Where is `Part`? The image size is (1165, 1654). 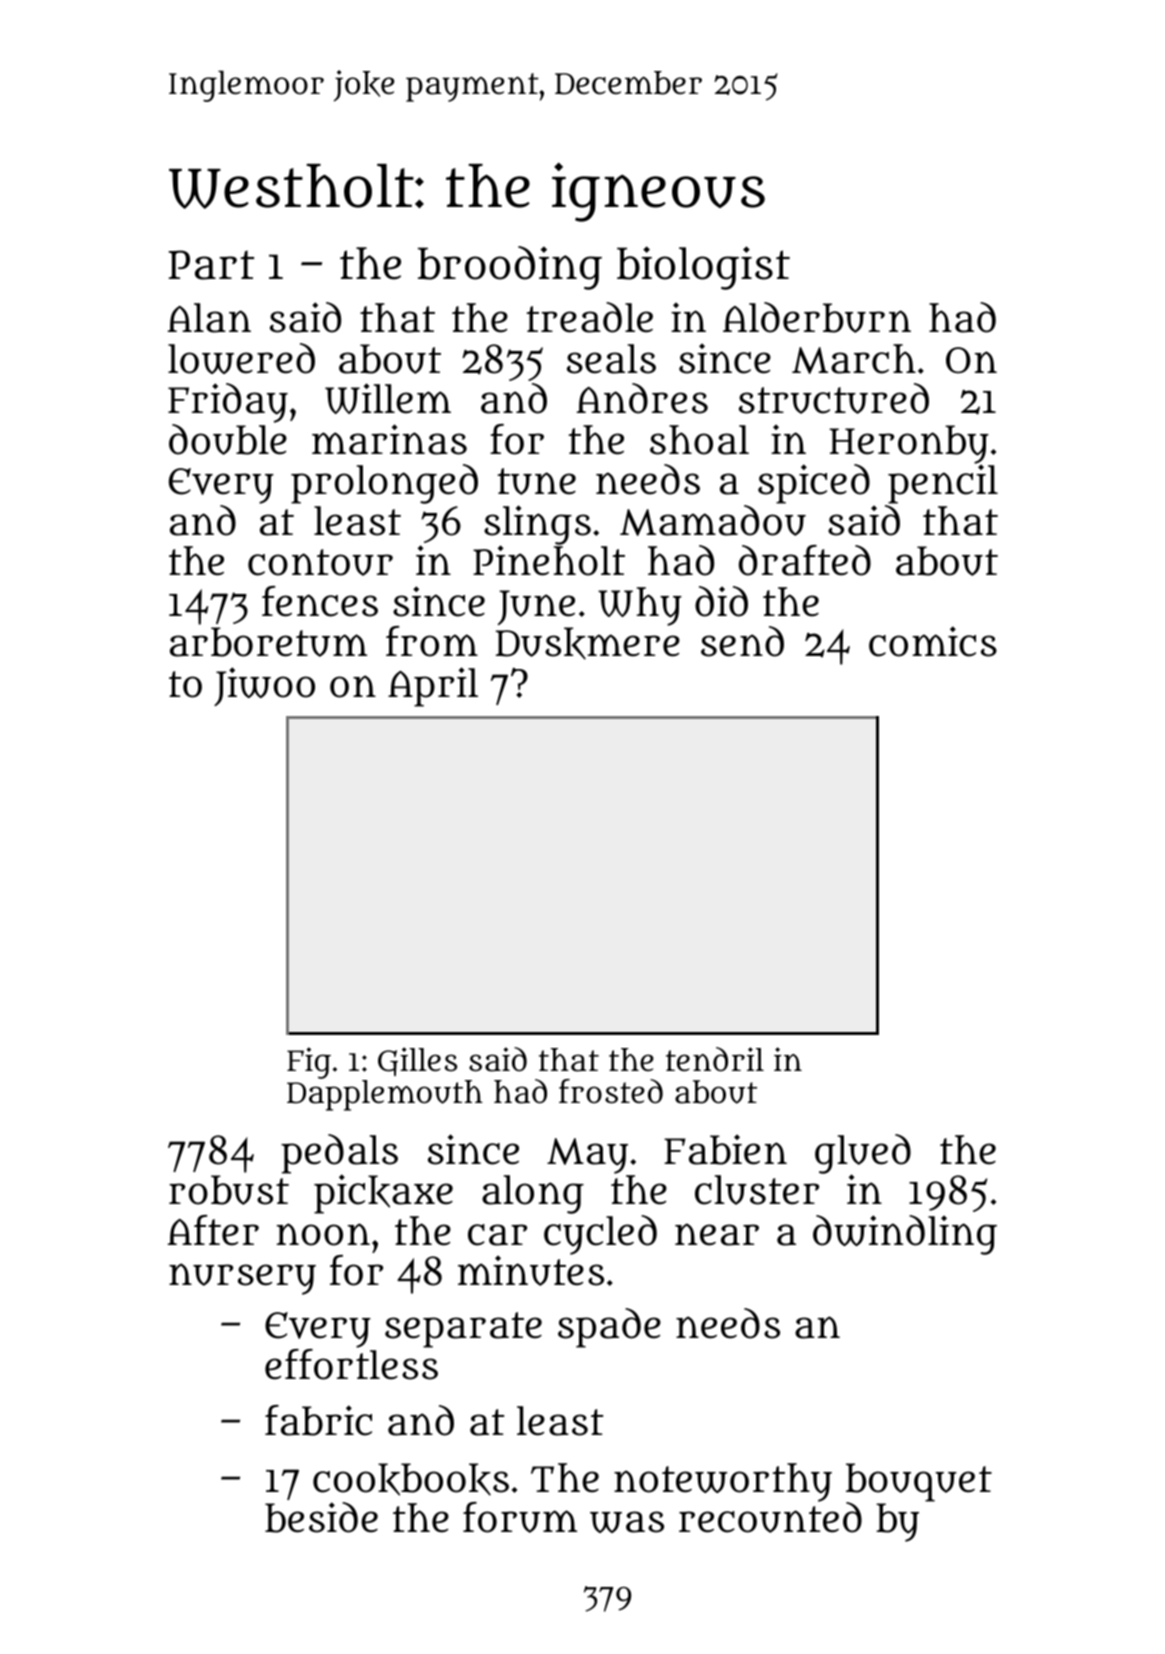
Part is located at coordinates (211, 265).
